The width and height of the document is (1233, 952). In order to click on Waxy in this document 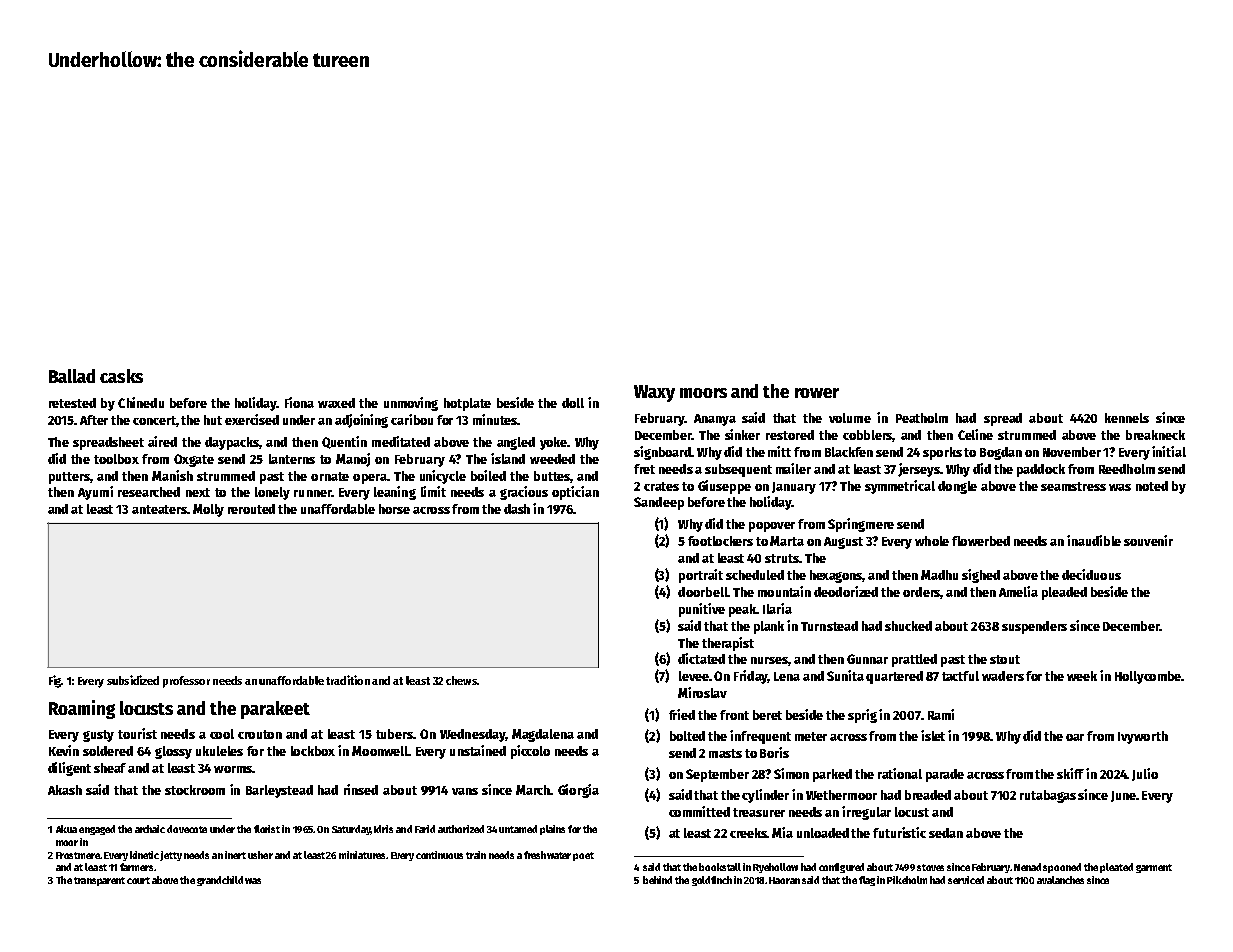, I will do `click(654, 393)`.
